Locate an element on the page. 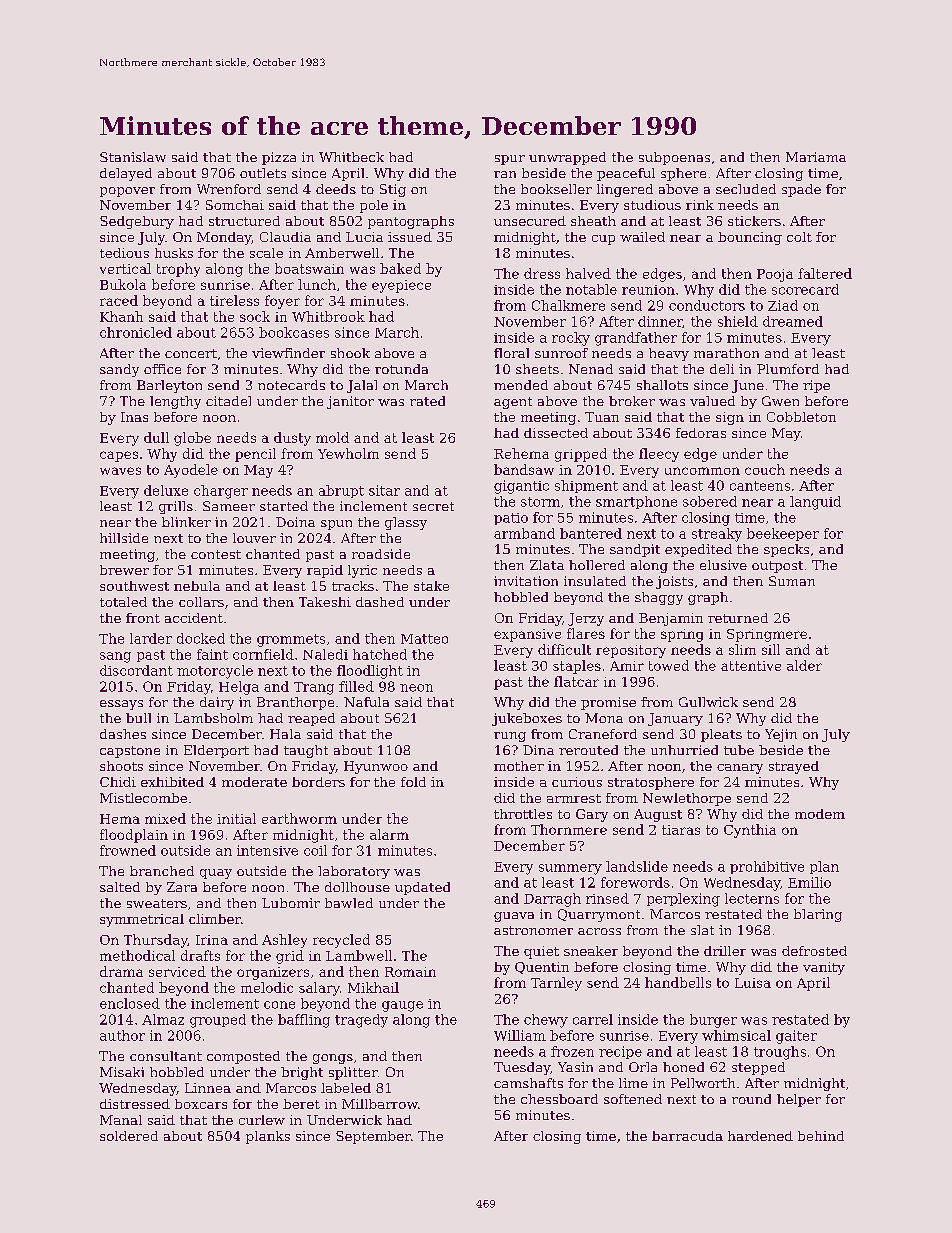  contest is located at coordinates (216, 554).
